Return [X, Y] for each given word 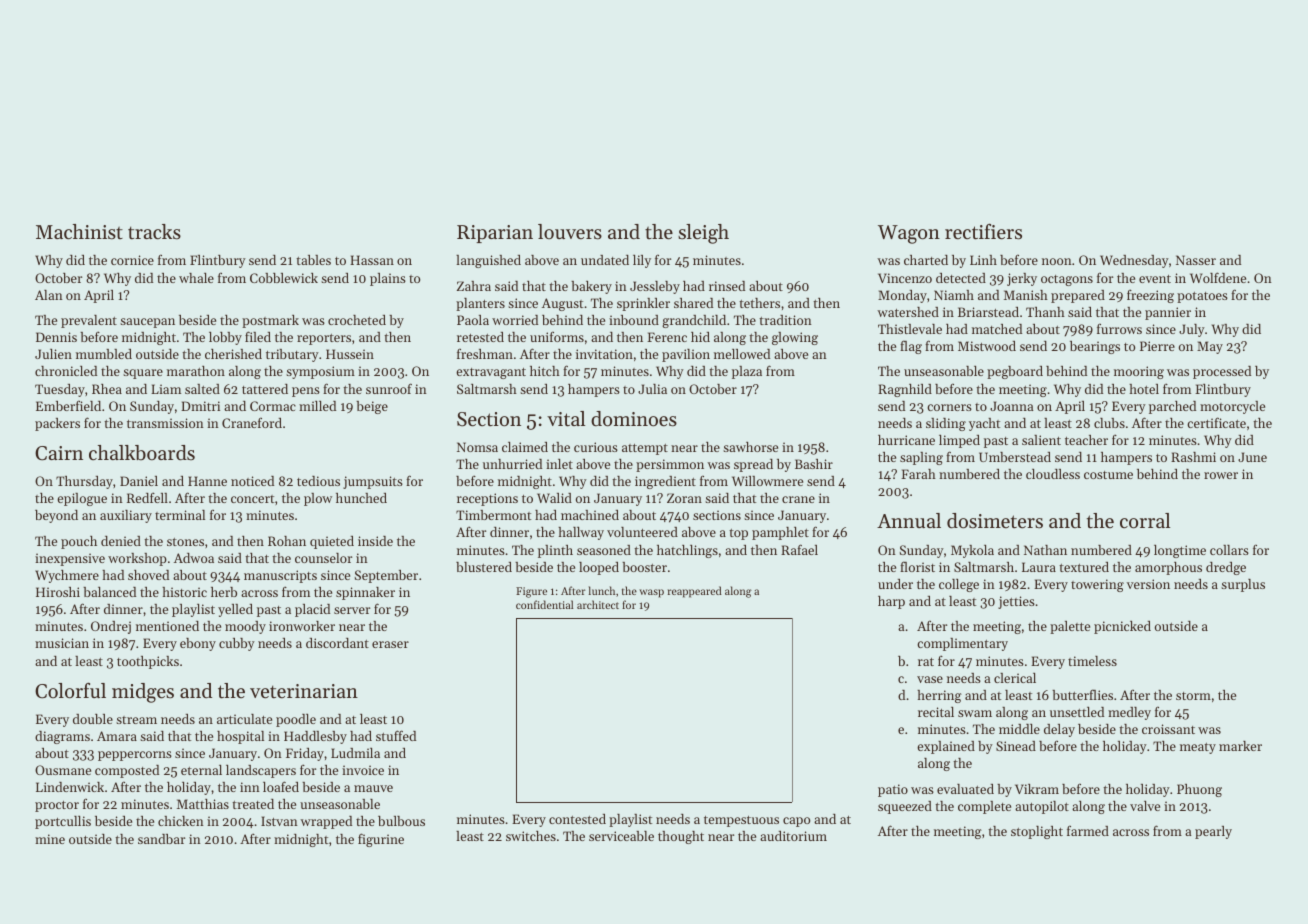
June [1252, 457]
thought [681, 837]
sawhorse [750, 447]
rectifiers [983, 232]
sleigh [703, 234]
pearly [1213, 832]
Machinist [79, 232]
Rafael [799, 549]
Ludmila [355, 753]
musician [62, 643]
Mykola [972, 551]
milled [317, 406]
